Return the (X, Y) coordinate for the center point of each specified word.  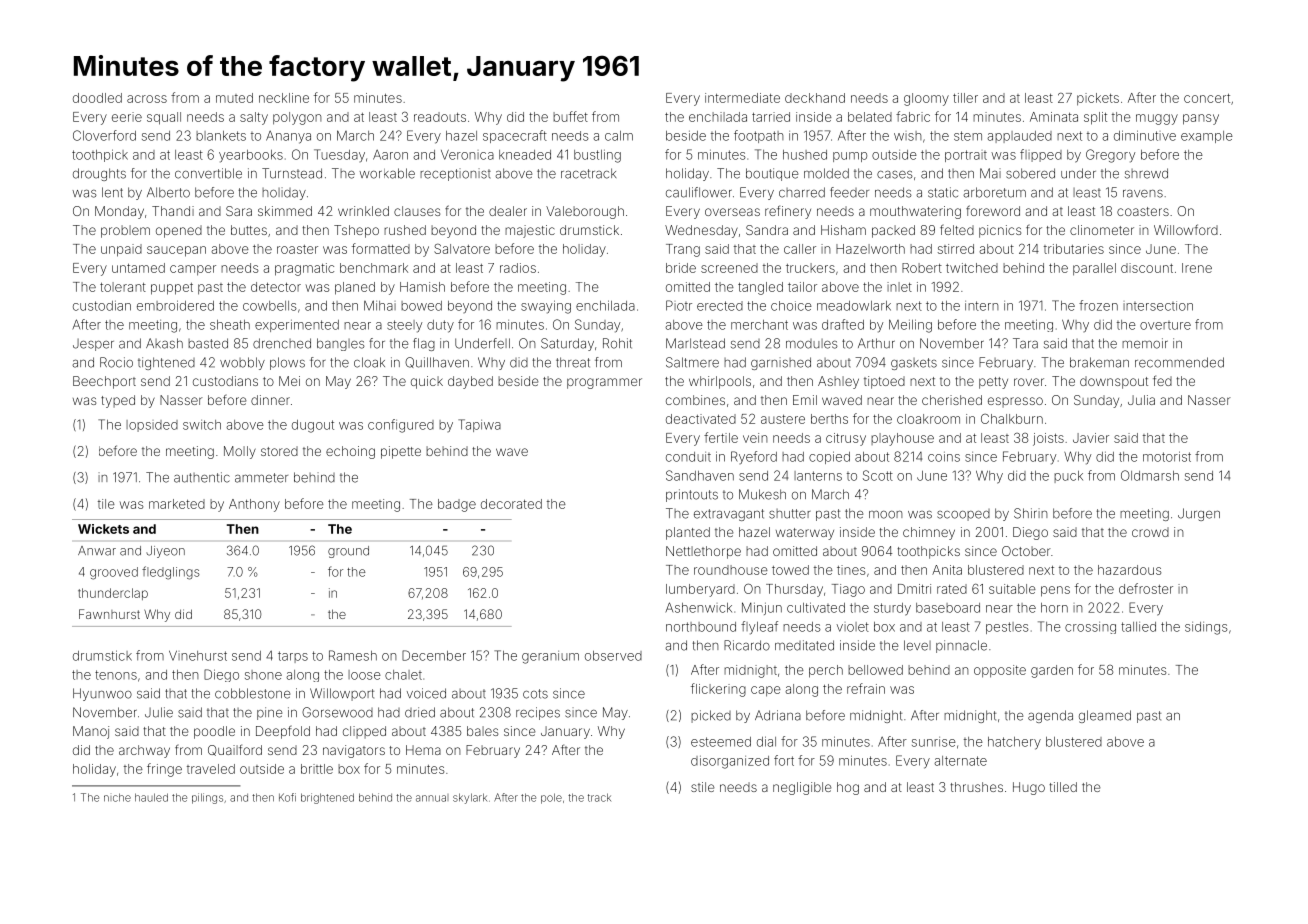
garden (1052, 671)
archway (144, 751)
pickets (1098, 99)
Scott (878, 475)
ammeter (261, 478)
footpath (759, 136)
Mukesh (762, 494)
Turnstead (292, 173)
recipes (538, 713)
